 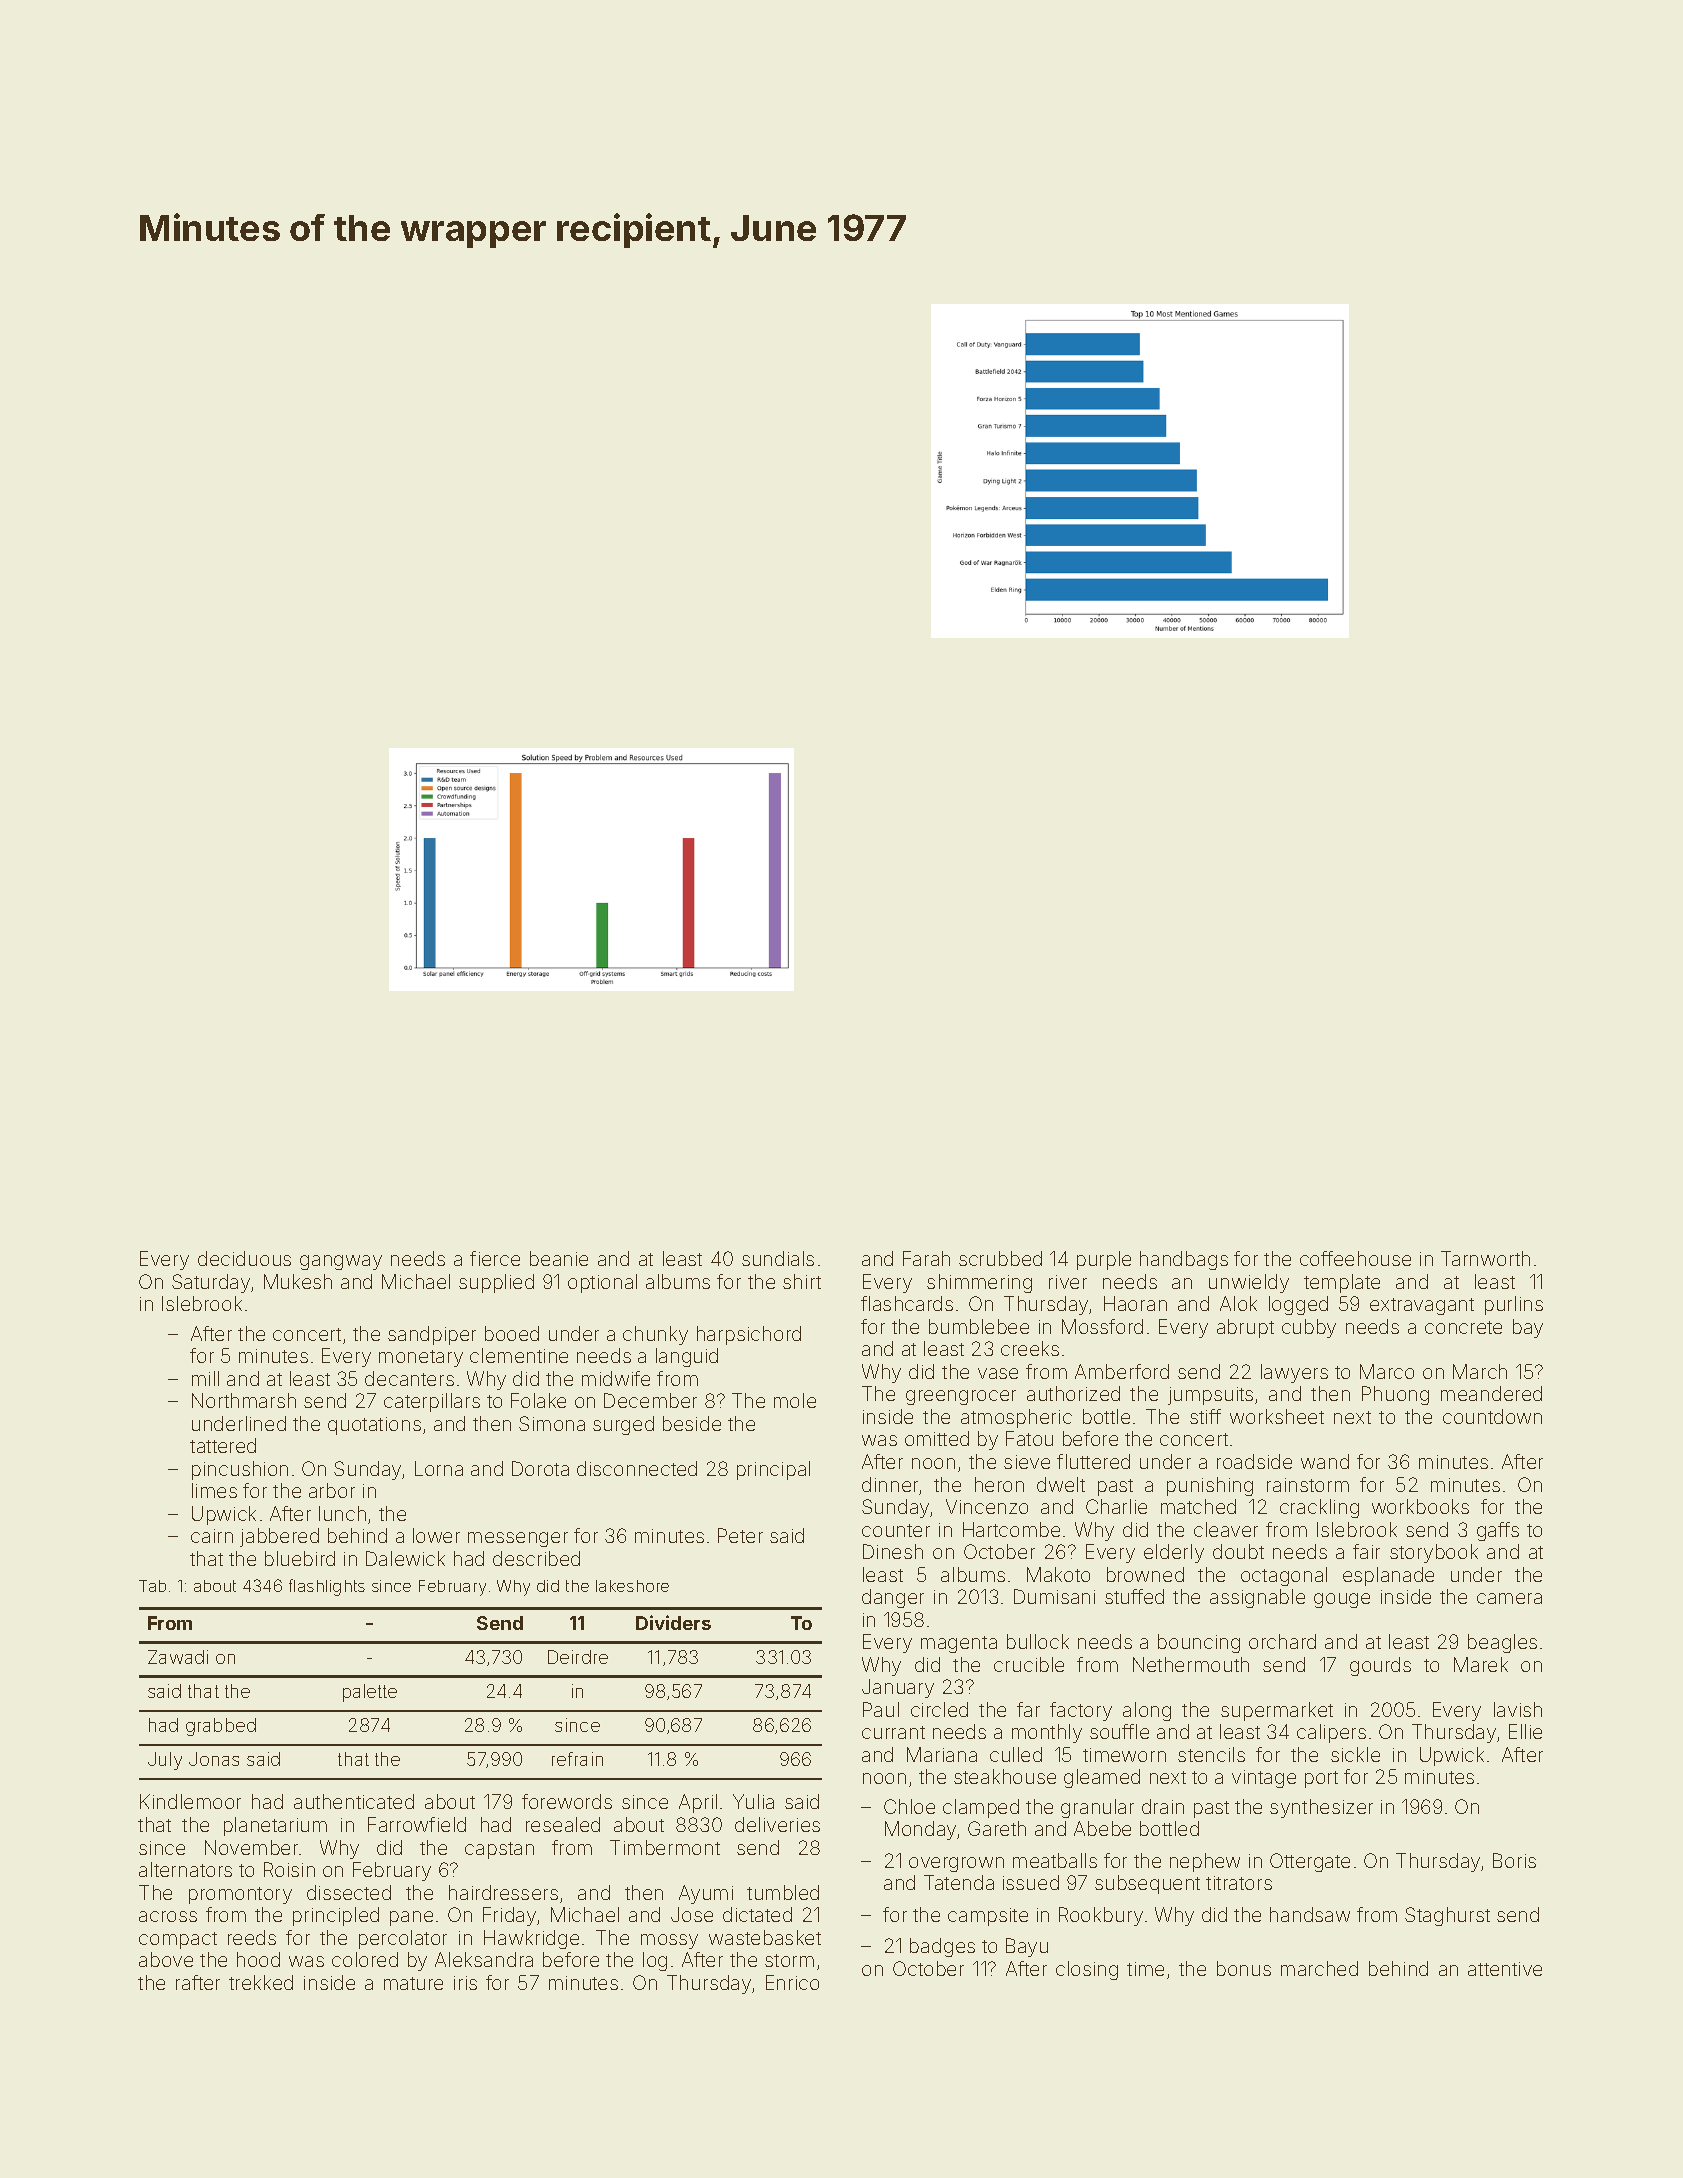 What do you see at coordinates (1485, 1258) in the document?
I see `Tarnworth` at bounding box center [1485, 1258].
